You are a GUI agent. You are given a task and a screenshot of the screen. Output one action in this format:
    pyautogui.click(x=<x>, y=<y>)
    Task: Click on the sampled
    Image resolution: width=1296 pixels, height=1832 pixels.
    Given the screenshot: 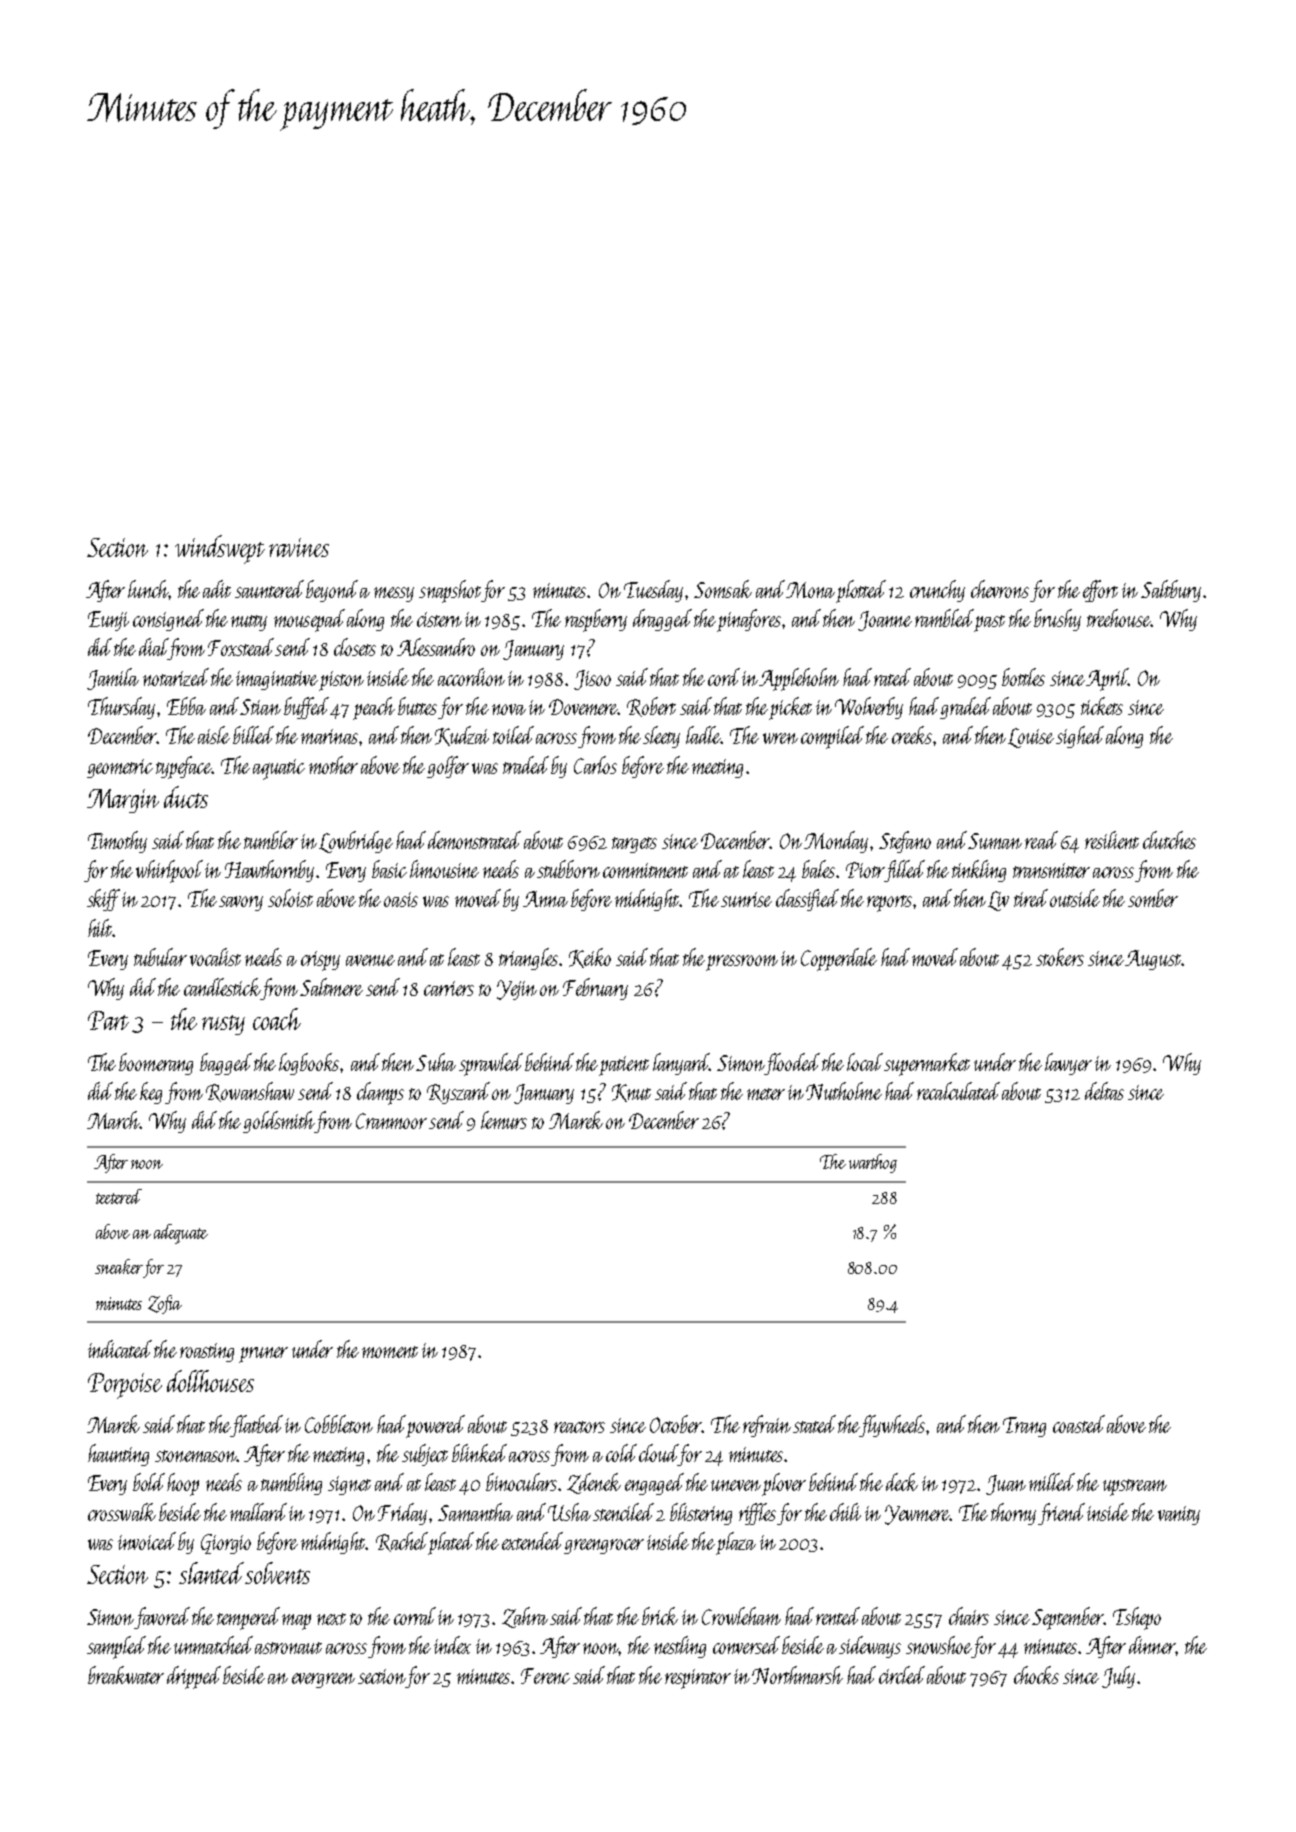 What is the action you would take?
    pyautogui.click(x=116, y=1647)
